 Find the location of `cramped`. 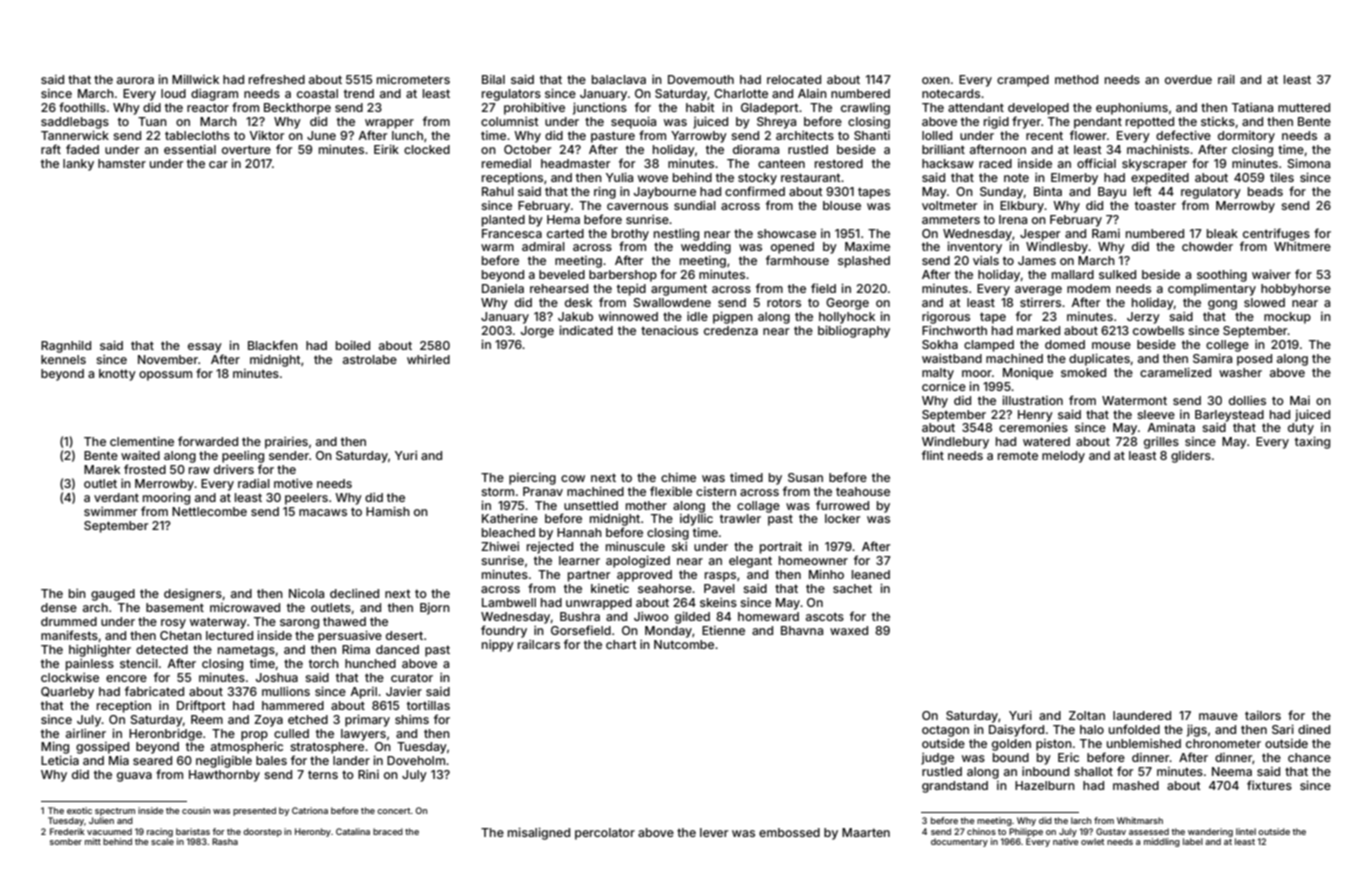

cramped is located at coordinates (1023, 81).
